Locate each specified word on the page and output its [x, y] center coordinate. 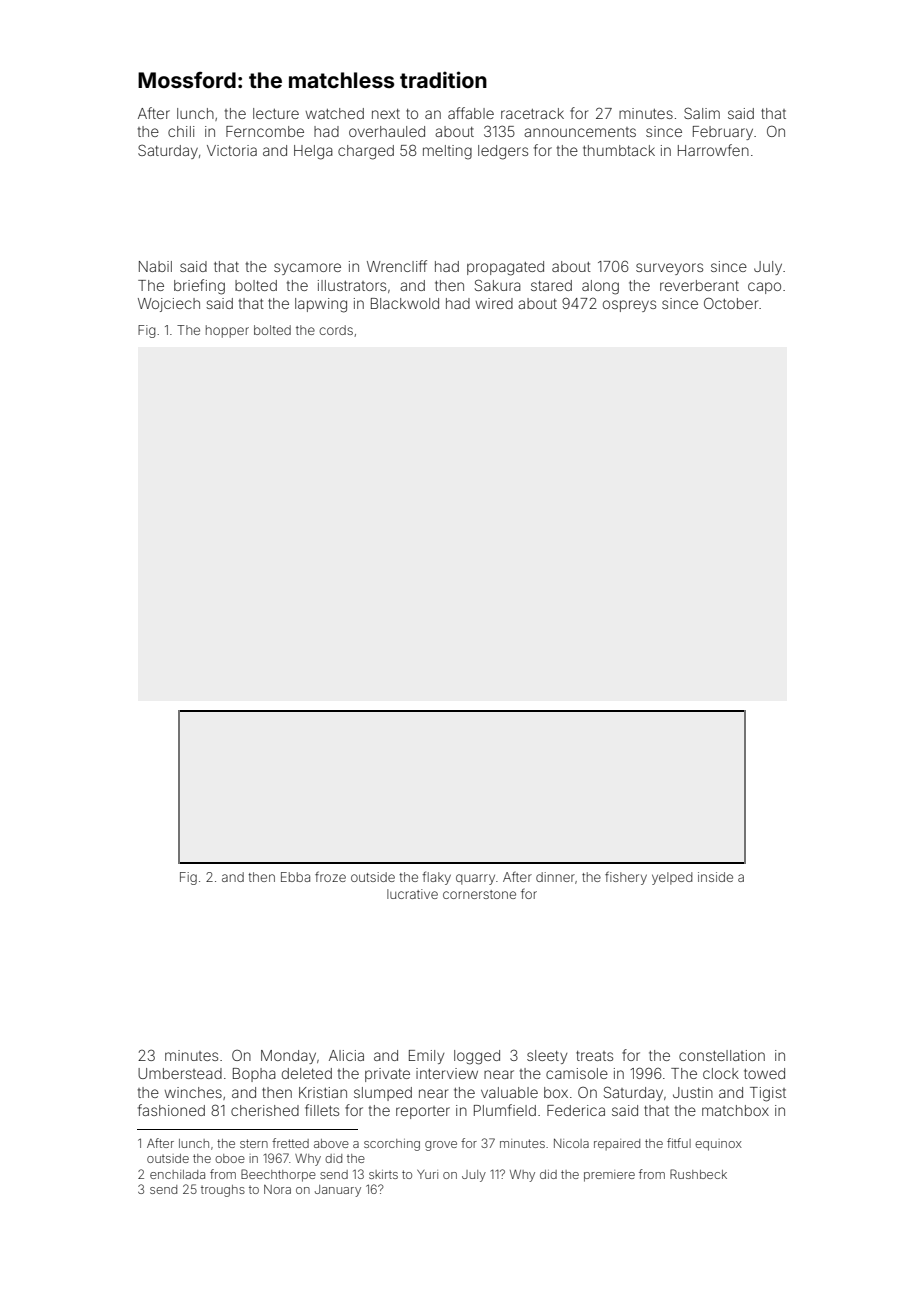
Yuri [427, 1174]
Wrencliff [397, 266]
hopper [227, 331]
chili [181, 131]
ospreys [629, 306]
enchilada [177, 1174]
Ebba [295, 877]
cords [336, 330]
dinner [555, 877]
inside [715, 877]
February [723, 133]
